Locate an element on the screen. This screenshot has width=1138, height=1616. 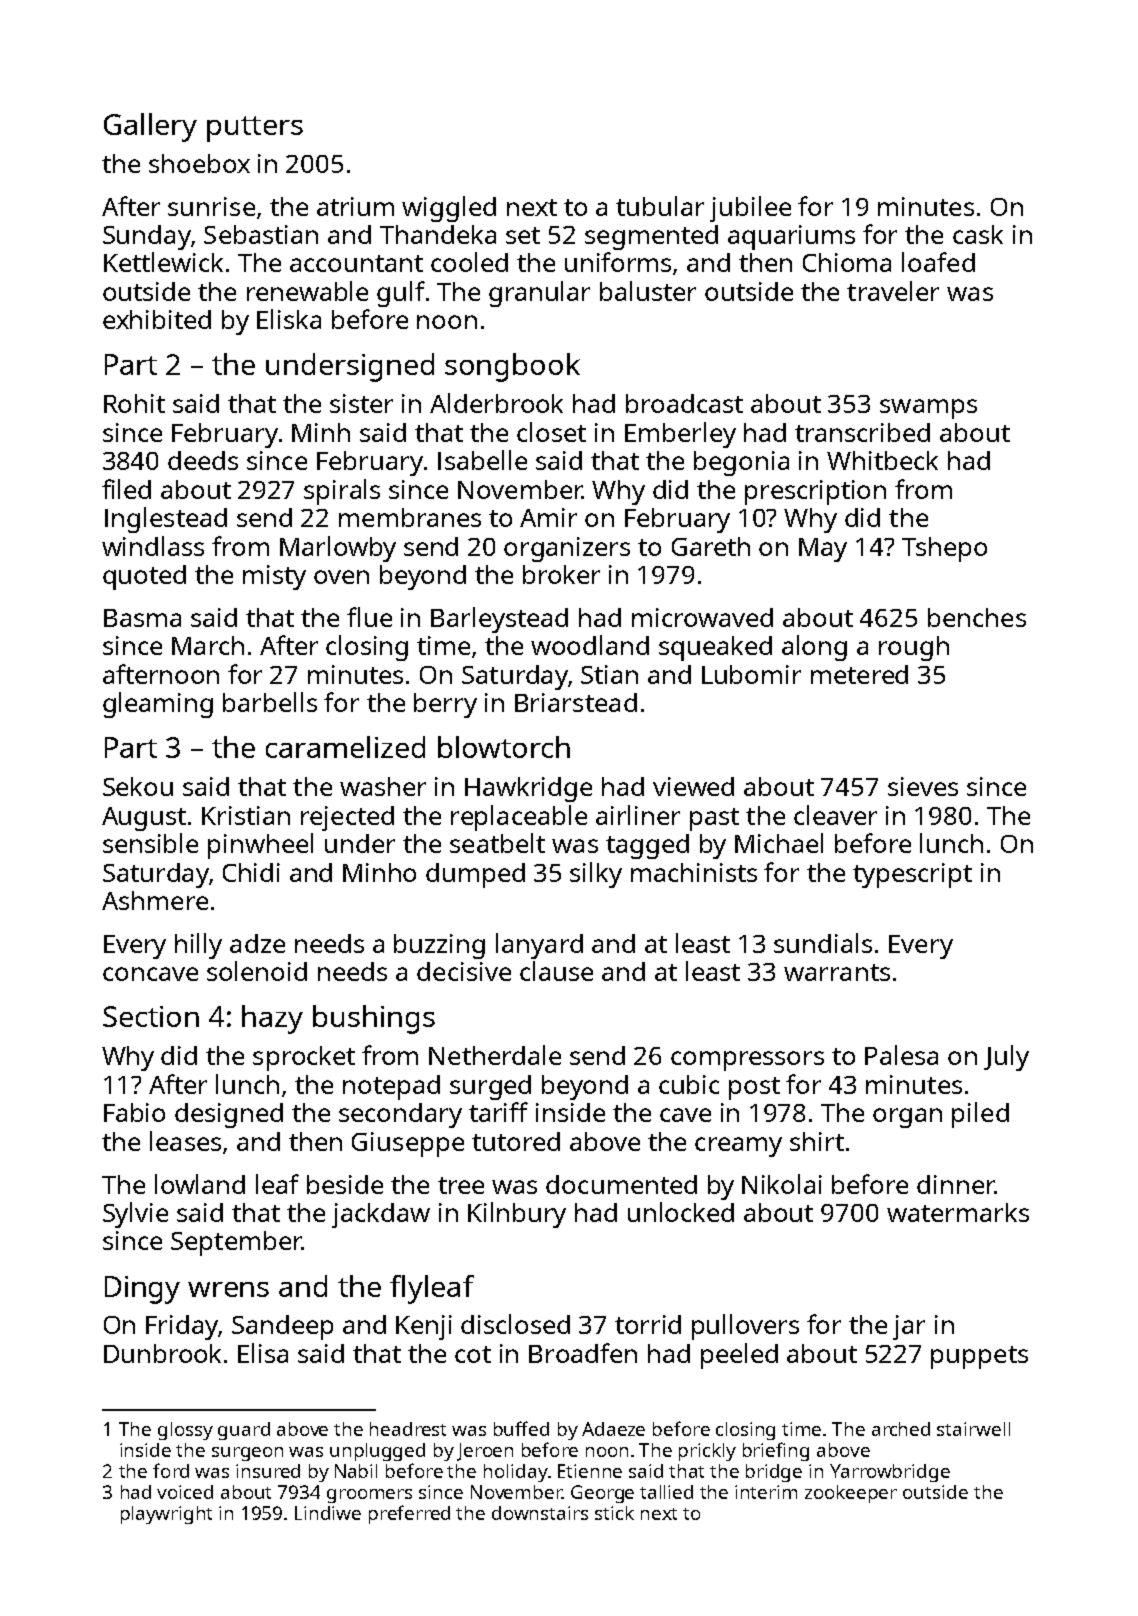
seatbelt is located at coordinates (497, 843).
